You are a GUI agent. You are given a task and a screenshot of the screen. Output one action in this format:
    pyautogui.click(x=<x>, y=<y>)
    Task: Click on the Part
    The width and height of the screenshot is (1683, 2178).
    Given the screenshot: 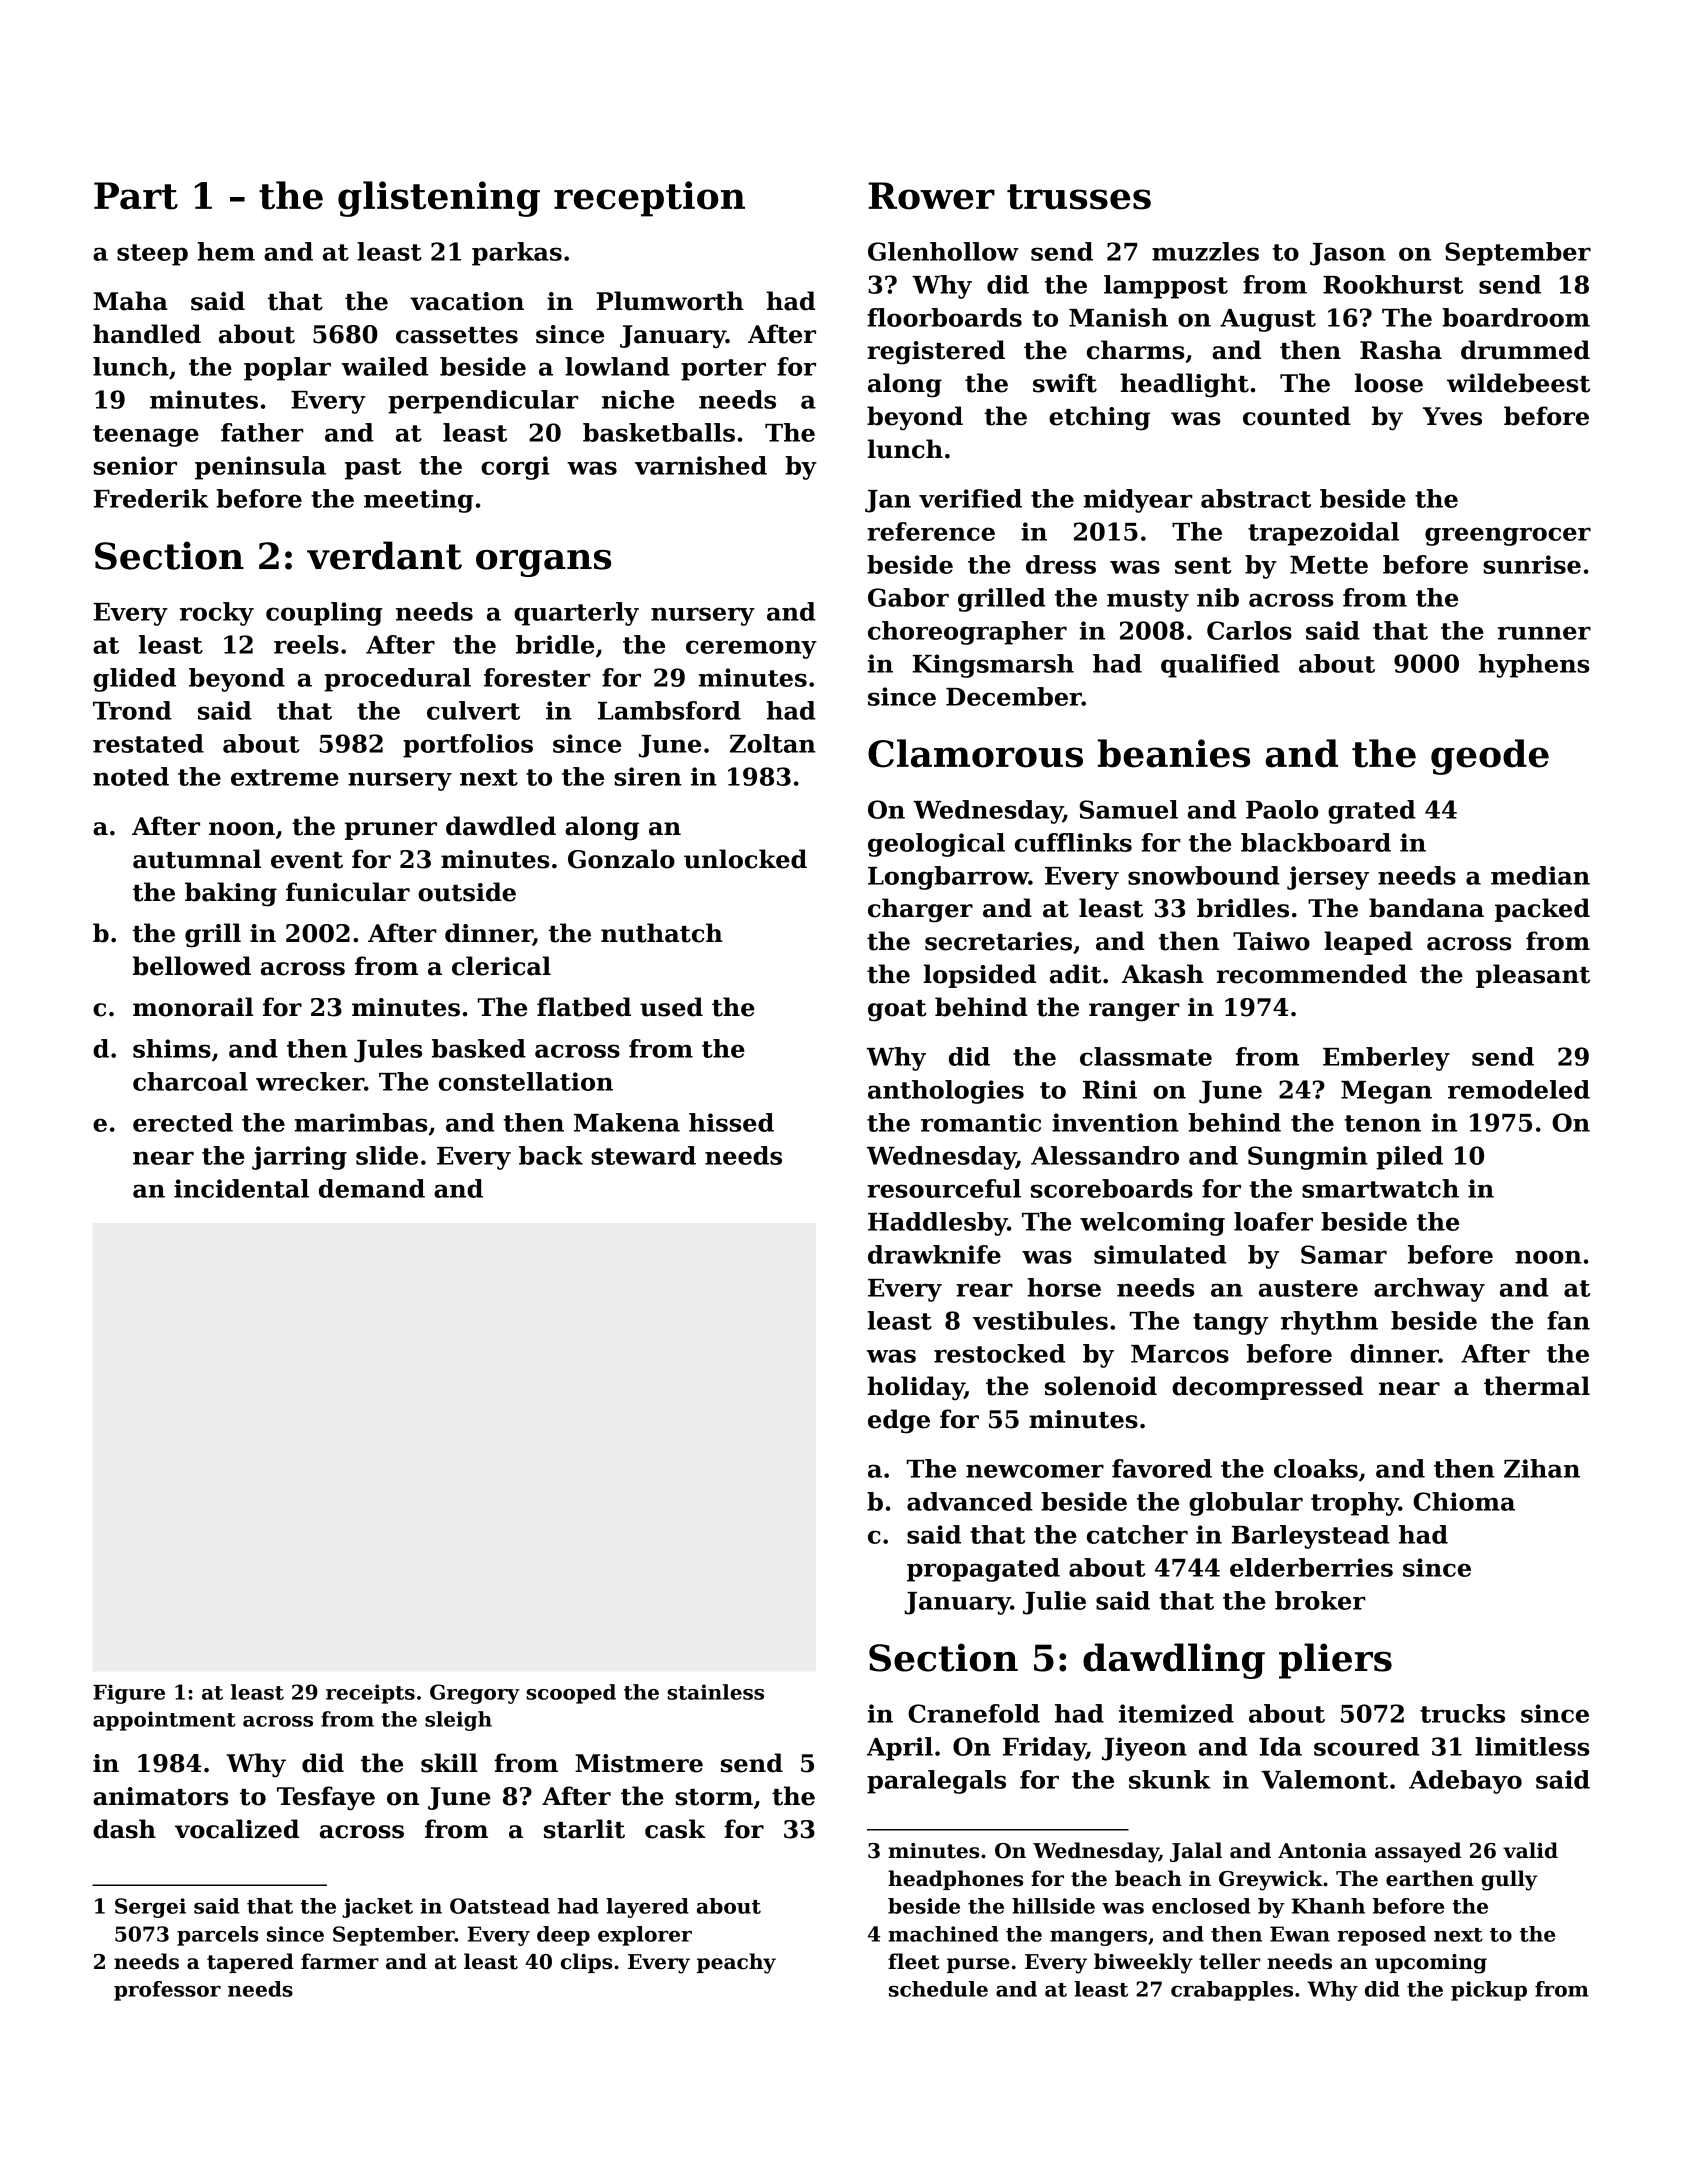 What is the action you would take?
    pyautogui.click(x=136, y=196)
